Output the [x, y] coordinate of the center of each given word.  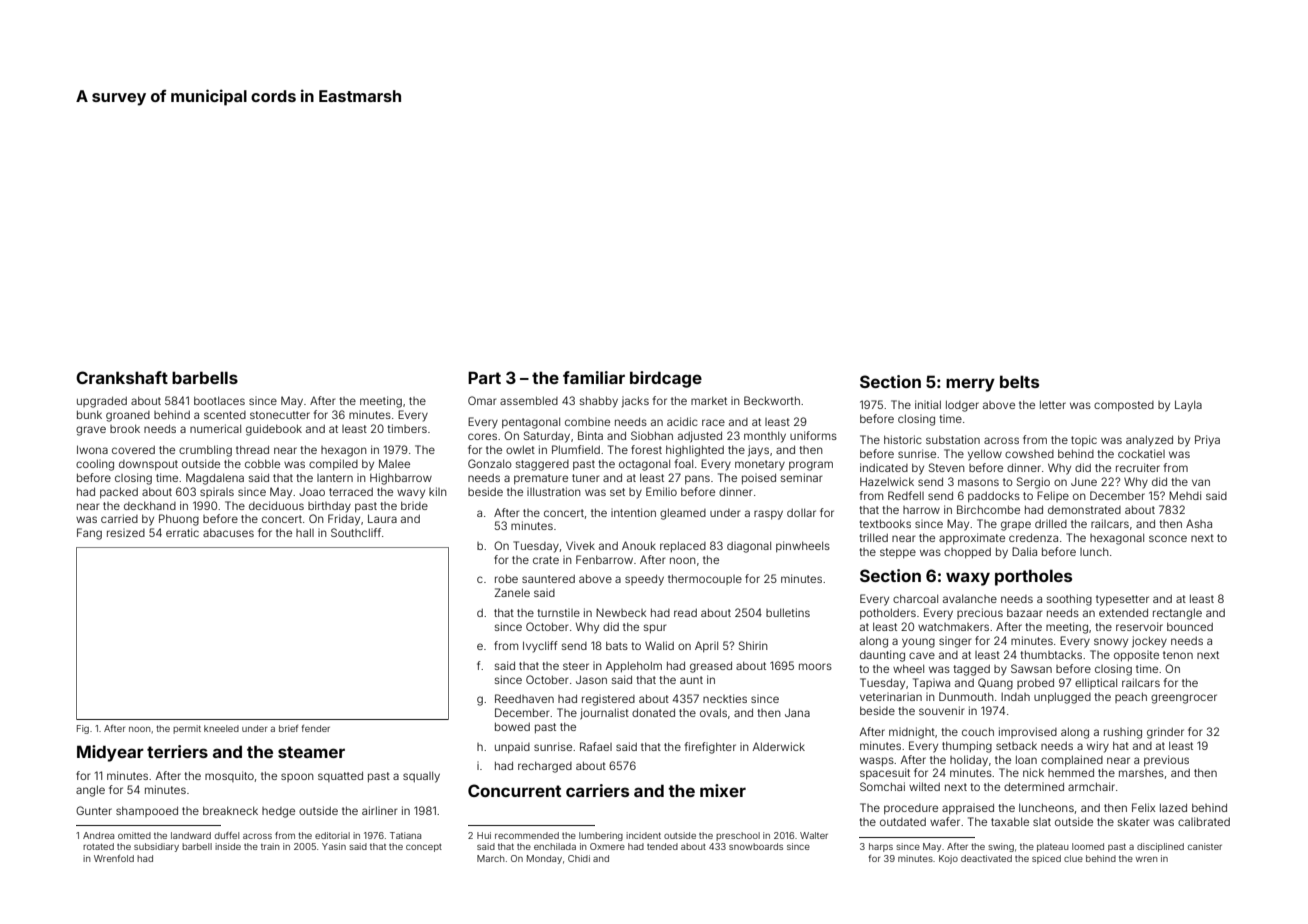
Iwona [92, 449]
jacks [635, 401]
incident [643, 835]
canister [1205, 846]
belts [1019, 381]
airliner [379, 810]
